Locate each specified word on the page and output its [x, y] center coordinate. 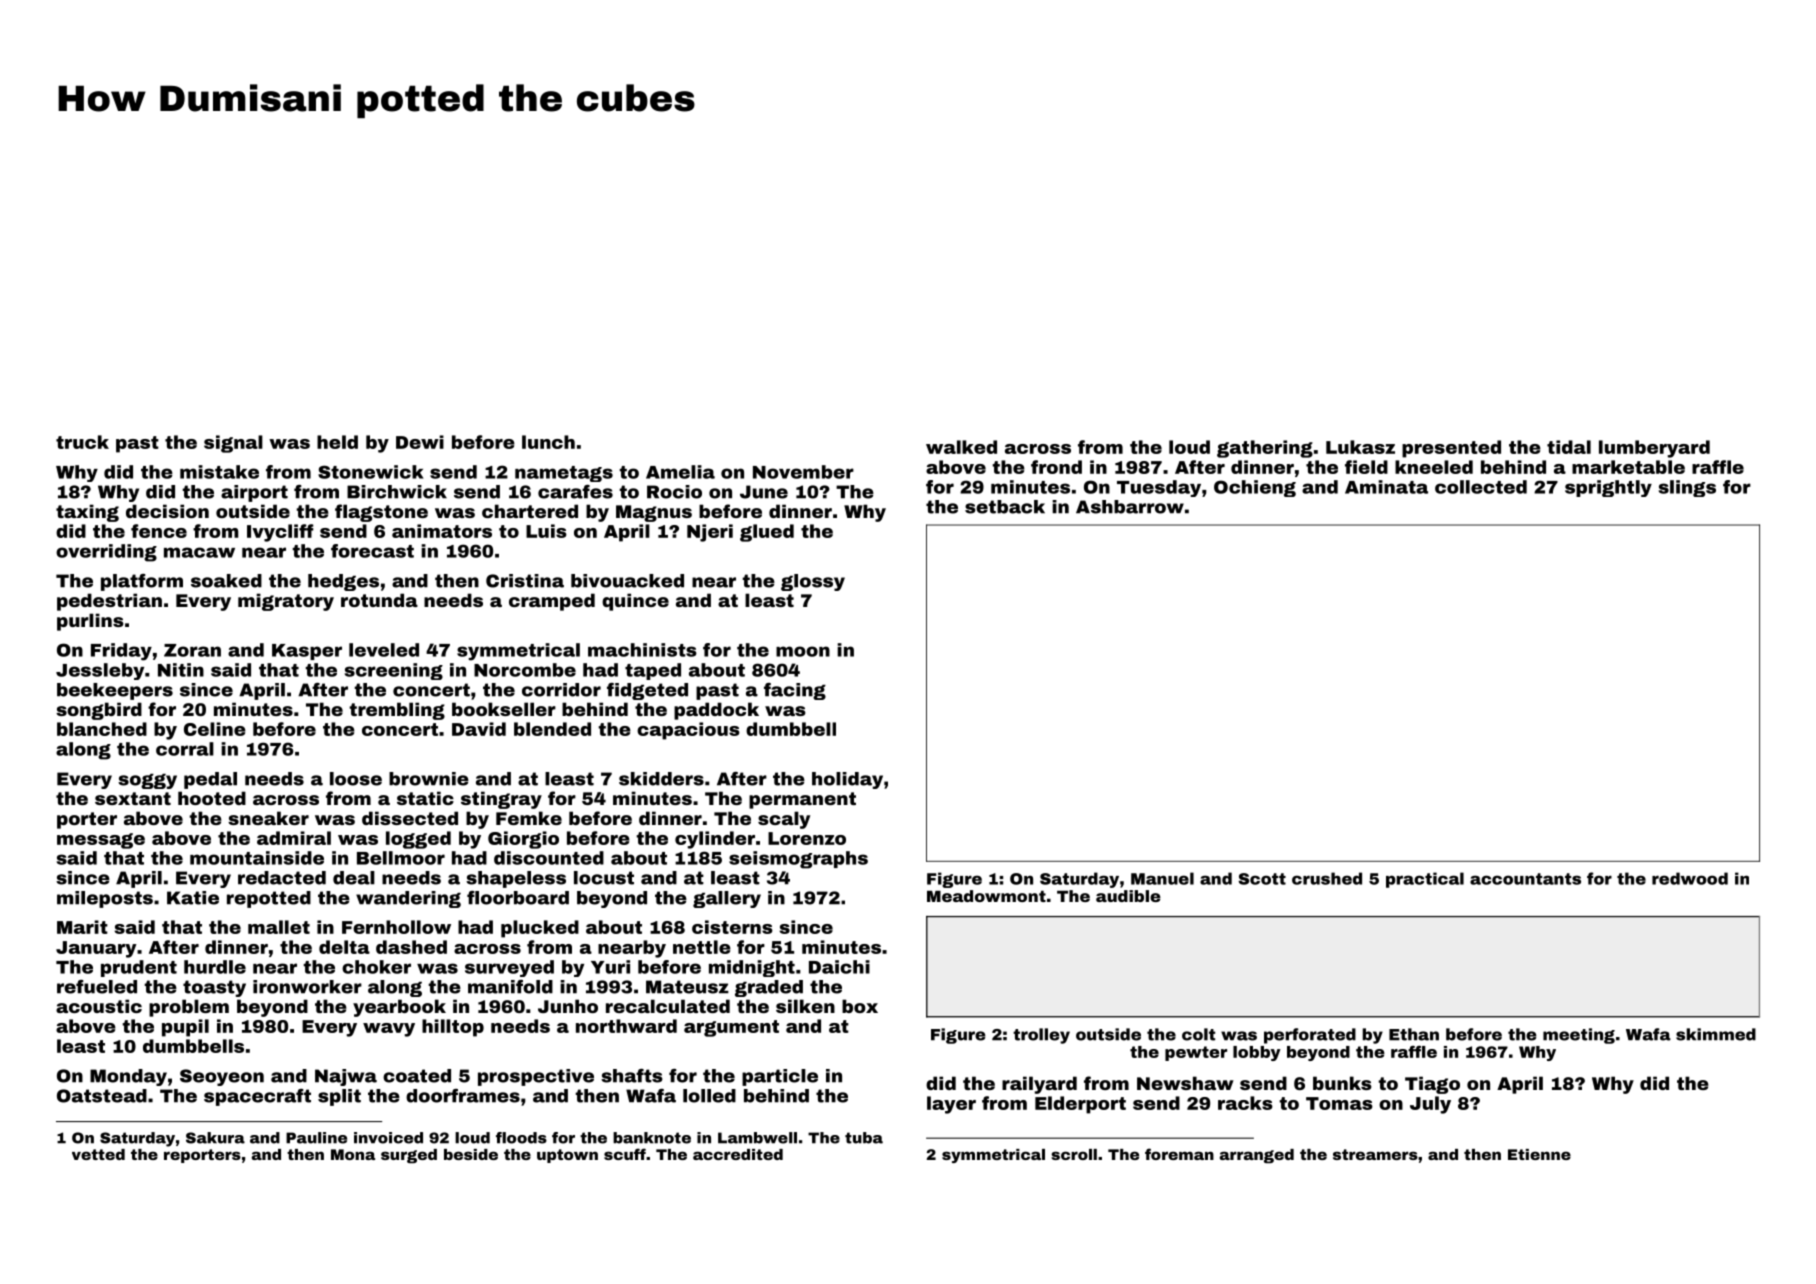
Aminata [1386, 487]
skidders [661, 779]
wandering [408, 899]
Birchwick [397, 492]
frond [1056, 467]
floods [521, 1138]
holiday [847, 780]
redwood [1690, 878]
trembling [397, 711]
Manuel [1162, 878]
